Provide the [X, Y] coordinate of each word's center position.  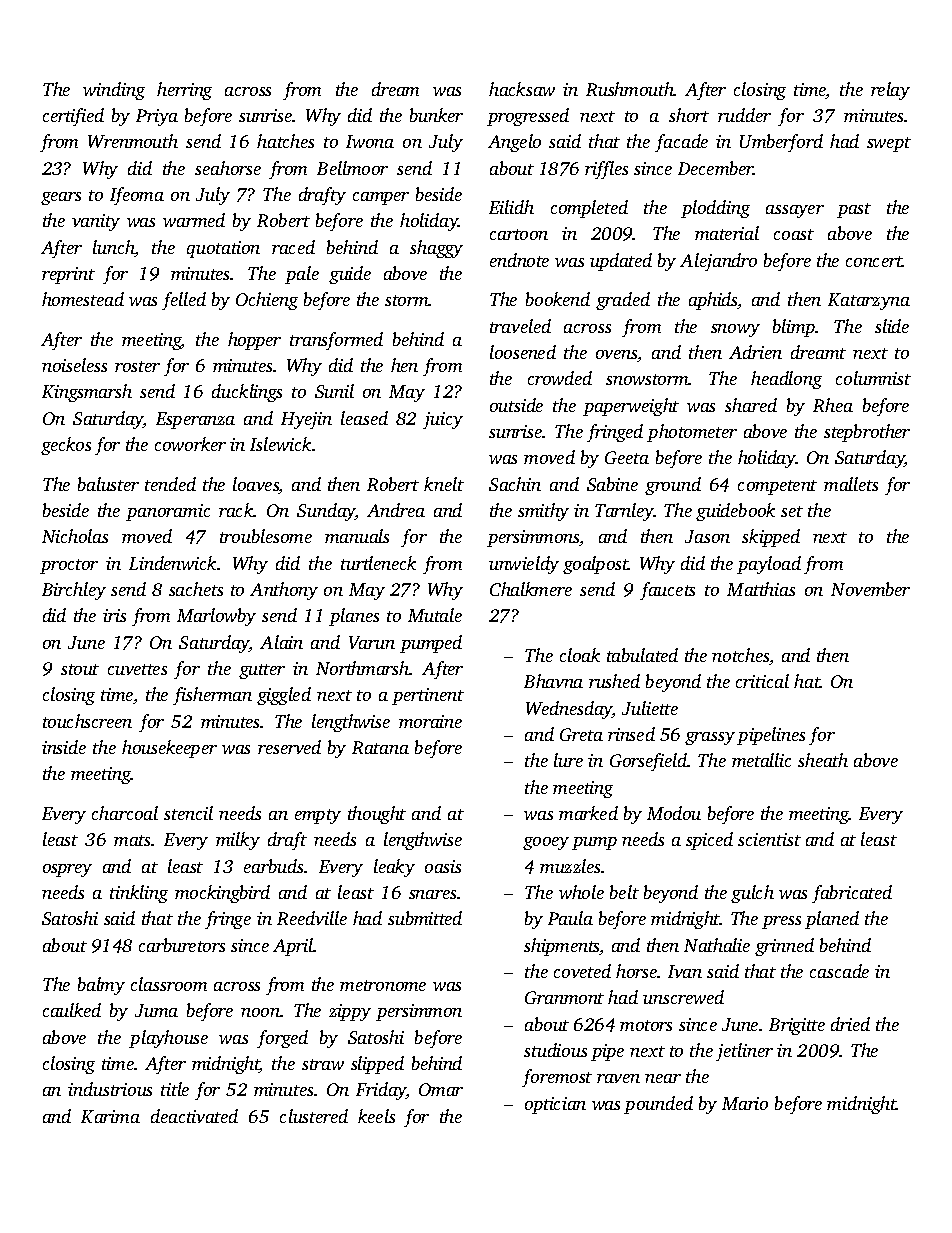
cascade [839, 971]
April [293, 947]
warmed [194, 220]
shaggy [436, 249]
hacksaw [522, 89]
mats [132, 840]
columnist [873, 378]
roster [137, 366]
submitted [425, 918]
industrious [110, 1089]
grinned [784, 947]
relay [890, 91]
